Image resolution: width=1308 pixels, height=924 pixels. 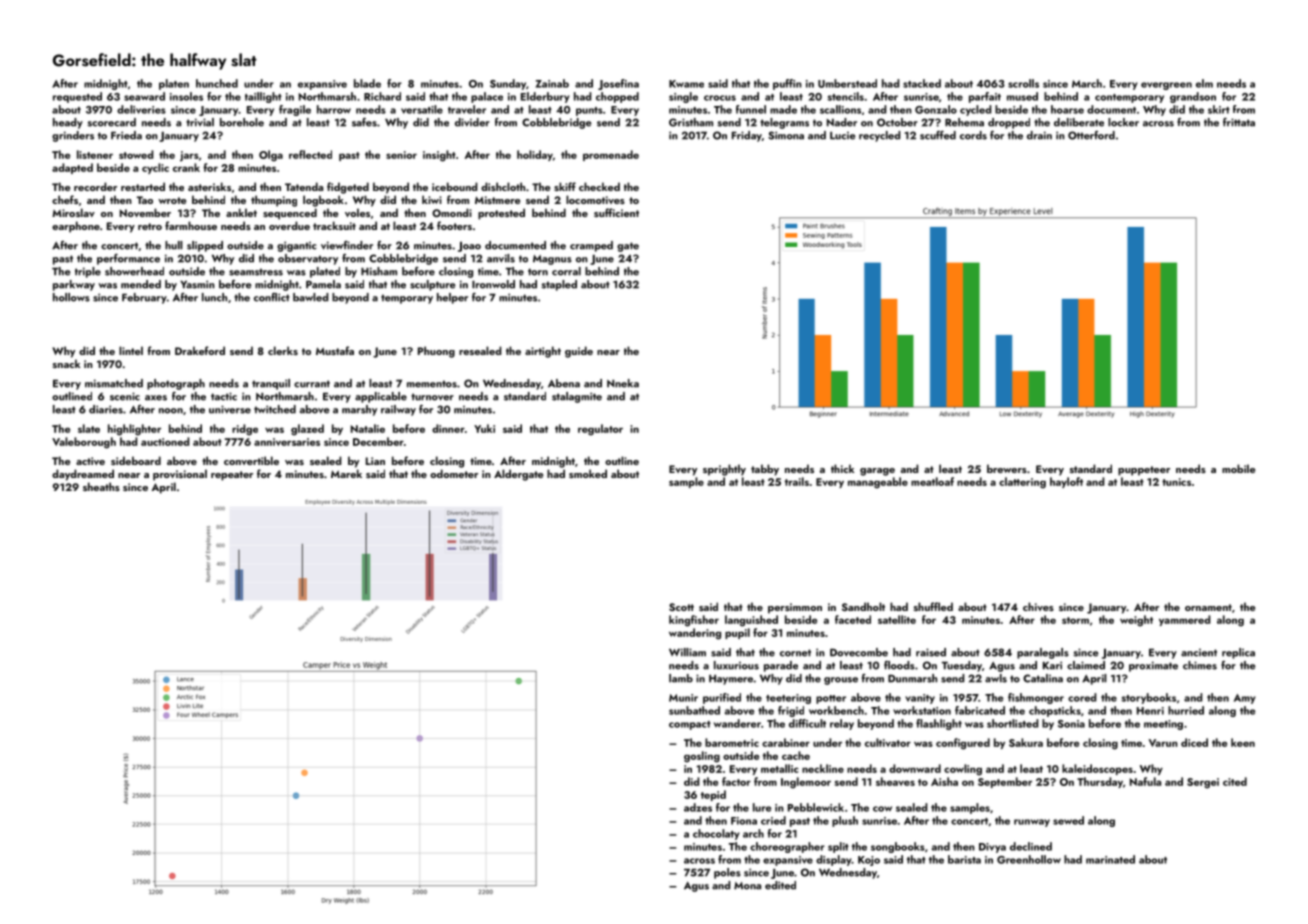 What do you see at coordinates (842, 122) in the screenshot?
I see `Nader` at bounding box center [842, 122].
